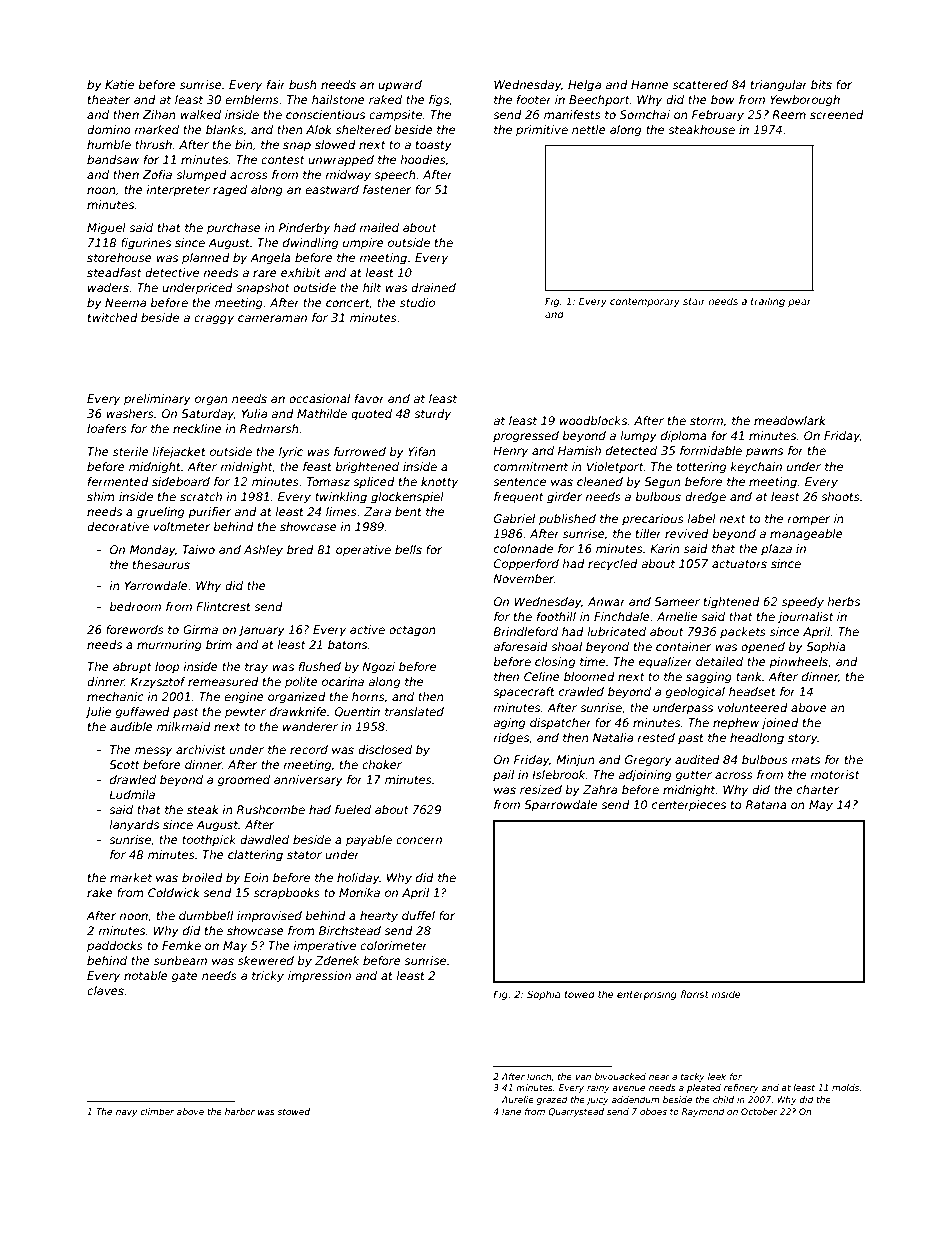 This page has width=952, height=1233. What do you see at coordinates (764, 453) in the page?
I see `pawns` at bounding box center [764, 453].
